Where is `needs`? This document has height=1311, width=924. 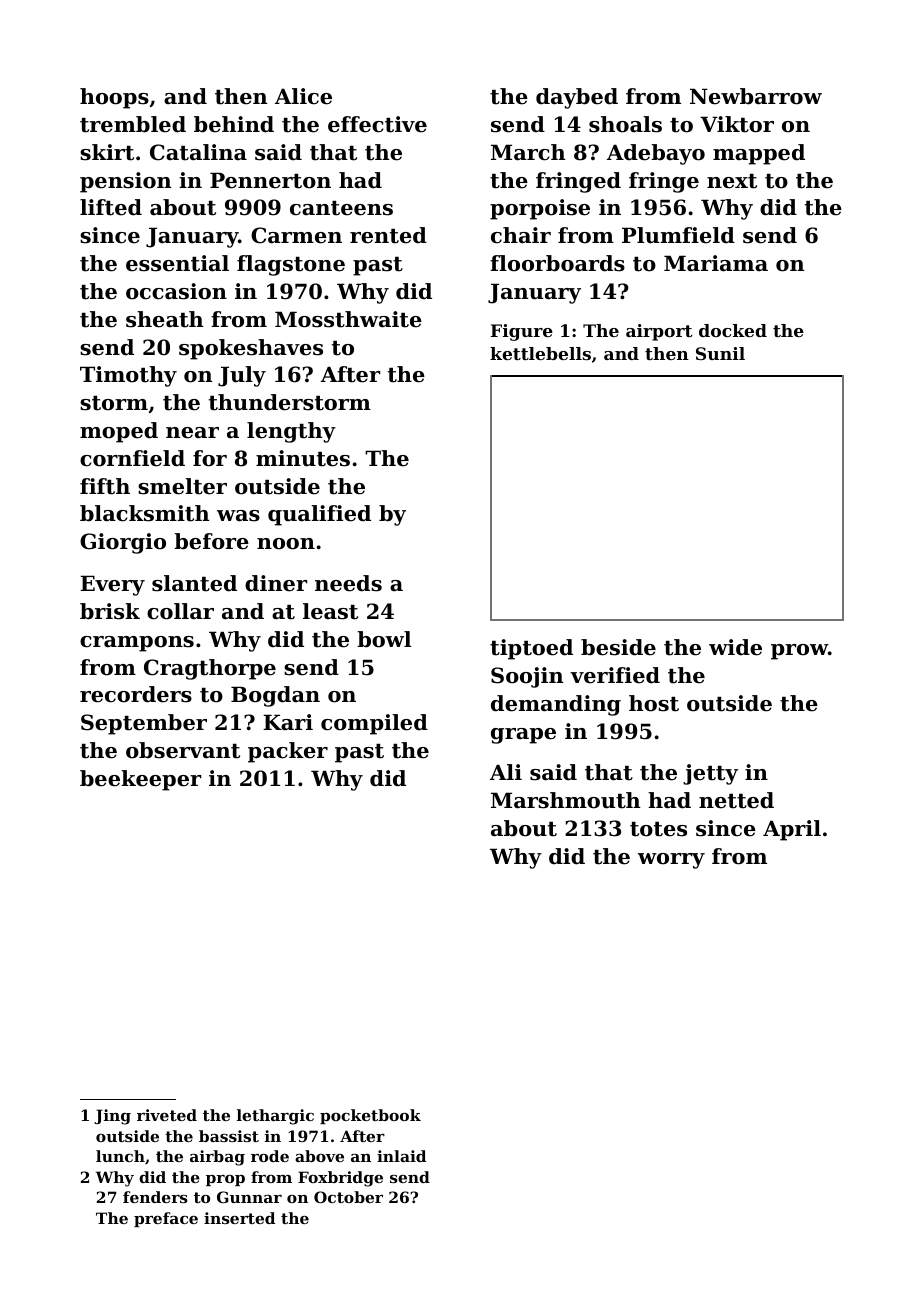
needs is located at coordinates (348, 583).
